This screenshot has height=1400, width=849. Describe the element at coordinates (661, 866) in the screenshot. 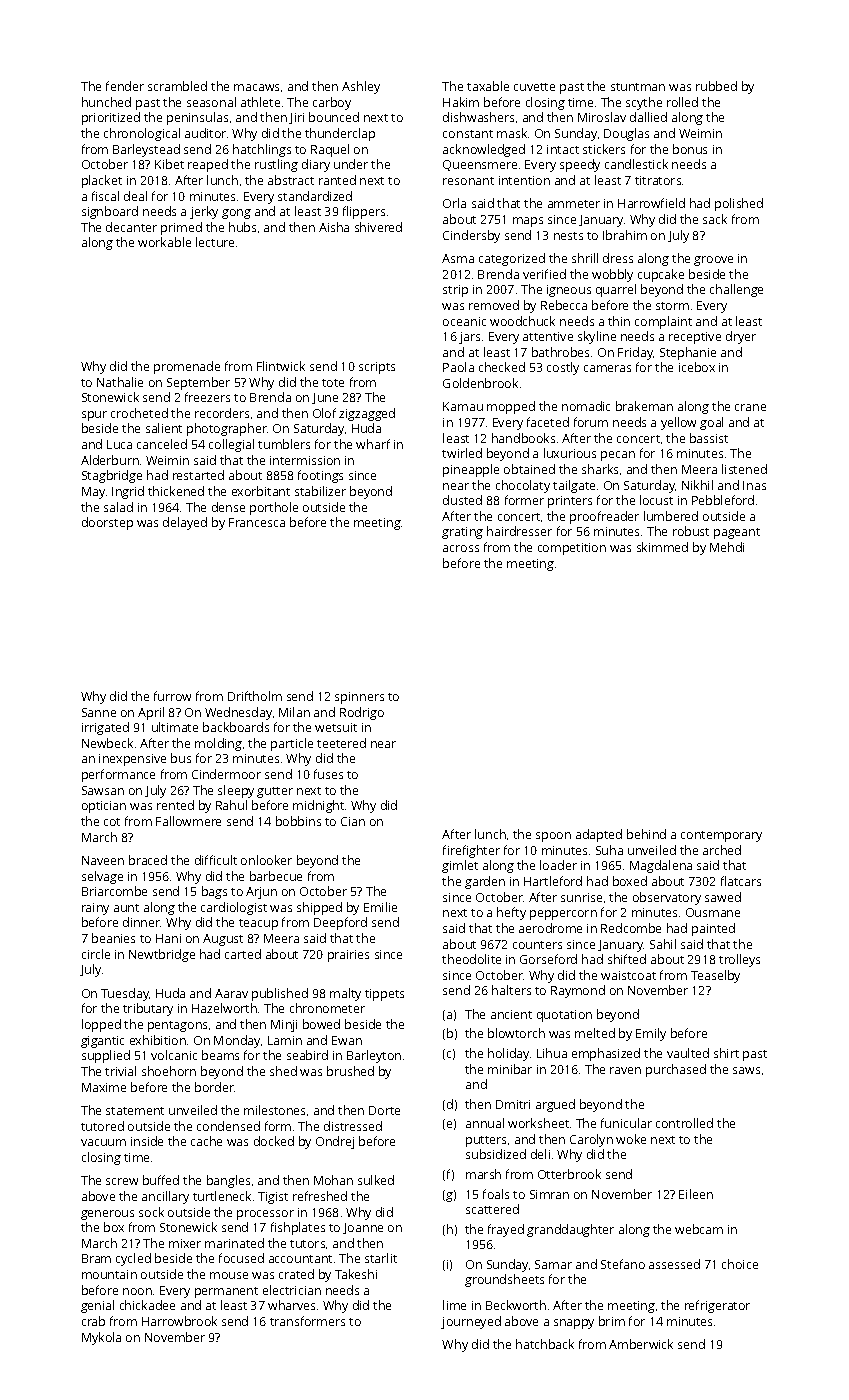

I see `Magdalena` at that location.
